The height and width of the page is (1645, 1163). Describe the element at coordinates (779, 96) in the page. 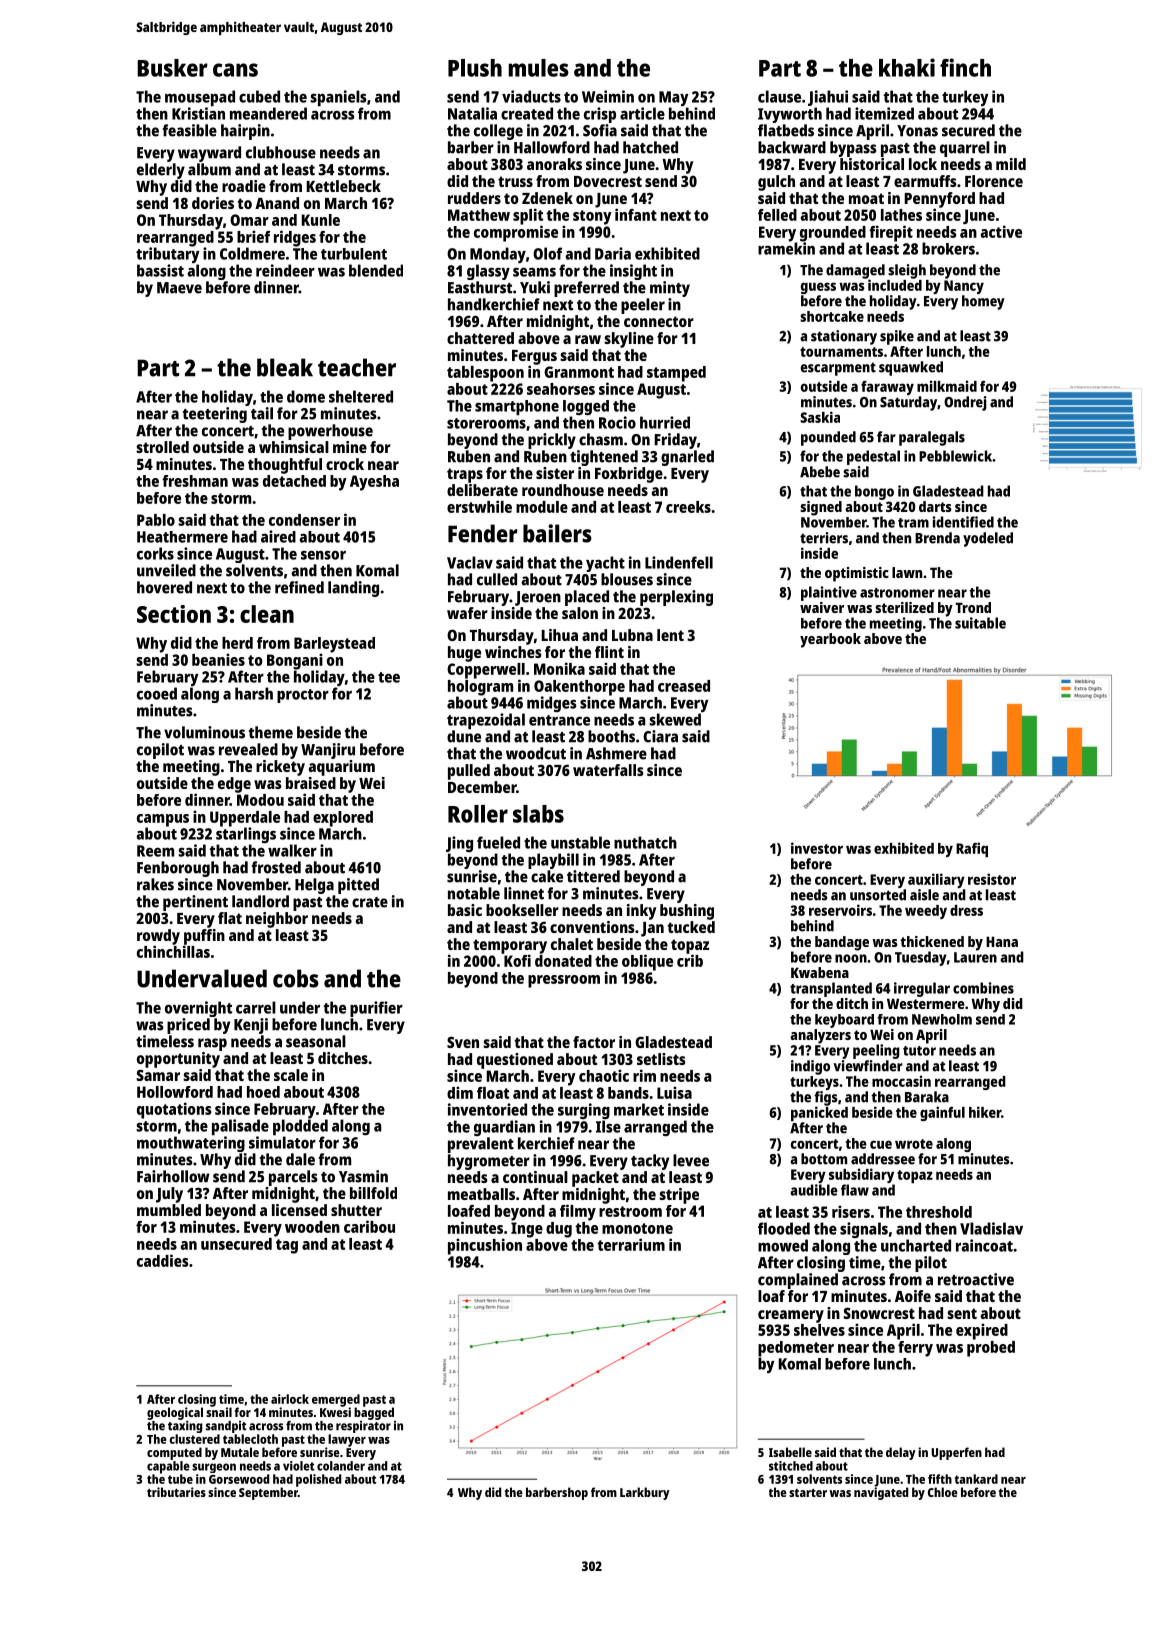

I see `clause` at that location.
